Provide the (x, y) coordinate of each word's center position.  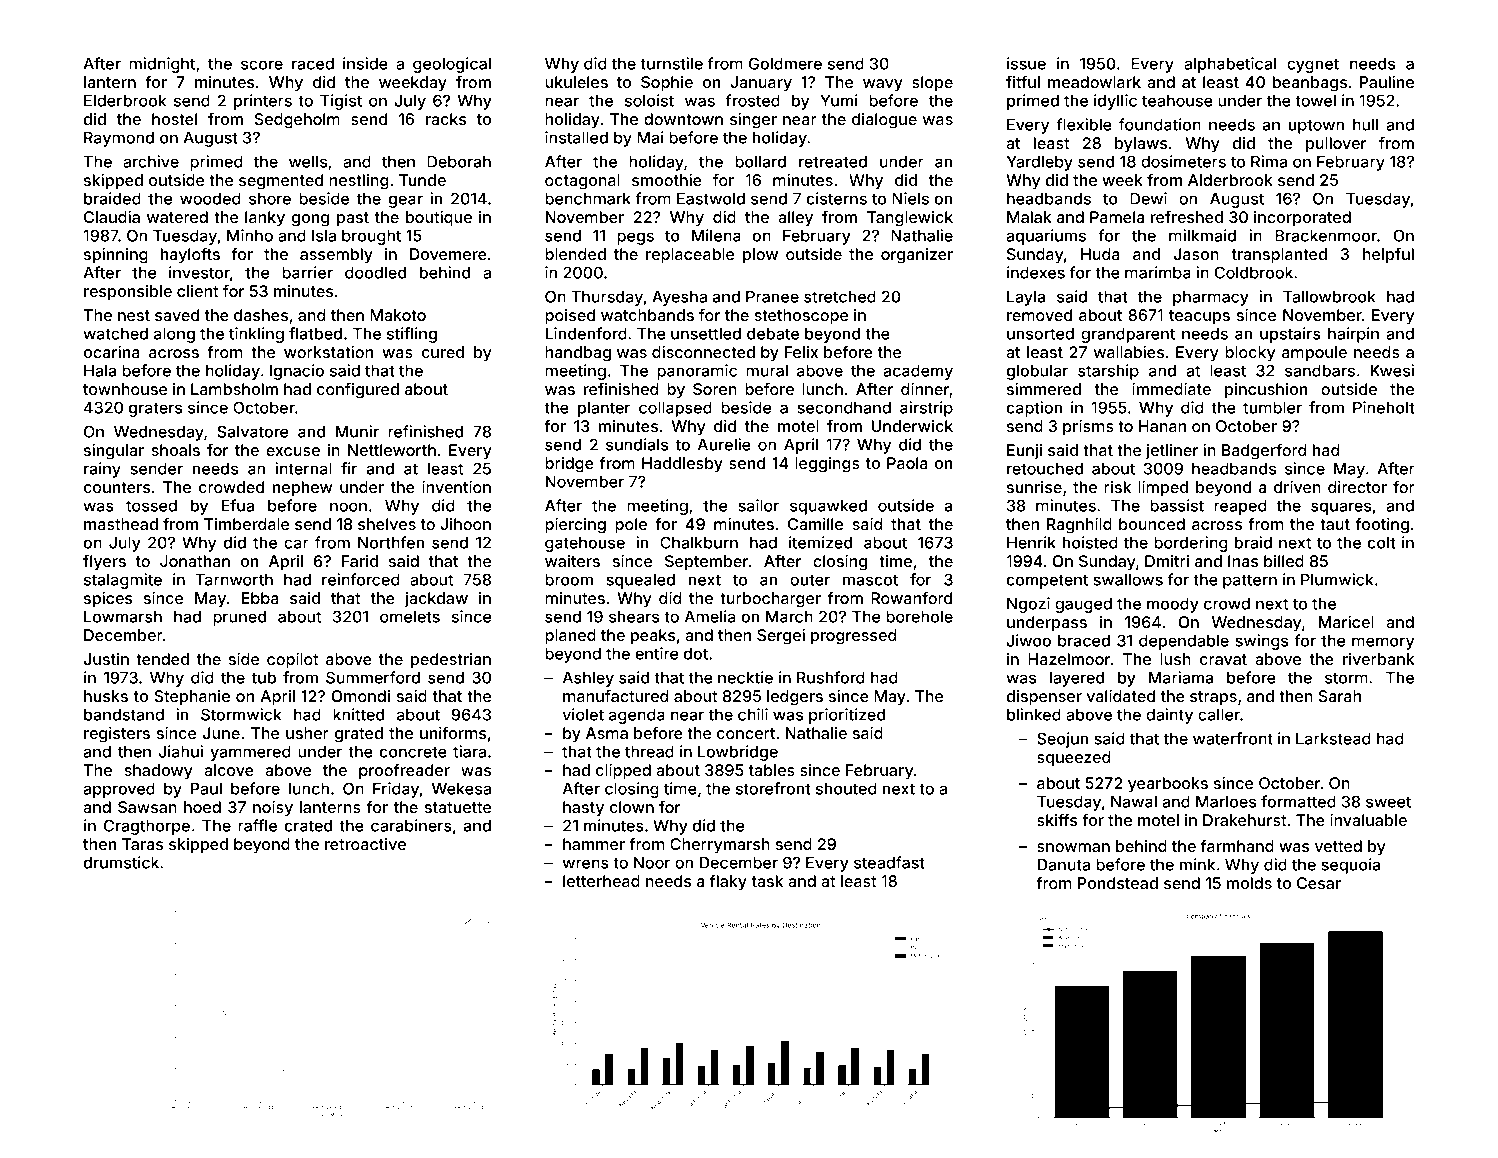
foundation (1160, 124)
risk (1117, 487)
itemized (820, 542)
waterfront (1233, 738)
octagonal (582, 182)
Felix (801, 352)
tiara (469, 751)
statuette (458, 807)
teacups (1199, 317)
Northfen (391, 542)
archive (151, 161)
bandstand (124, 715)
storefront (773, 788)
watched (115, 334)
